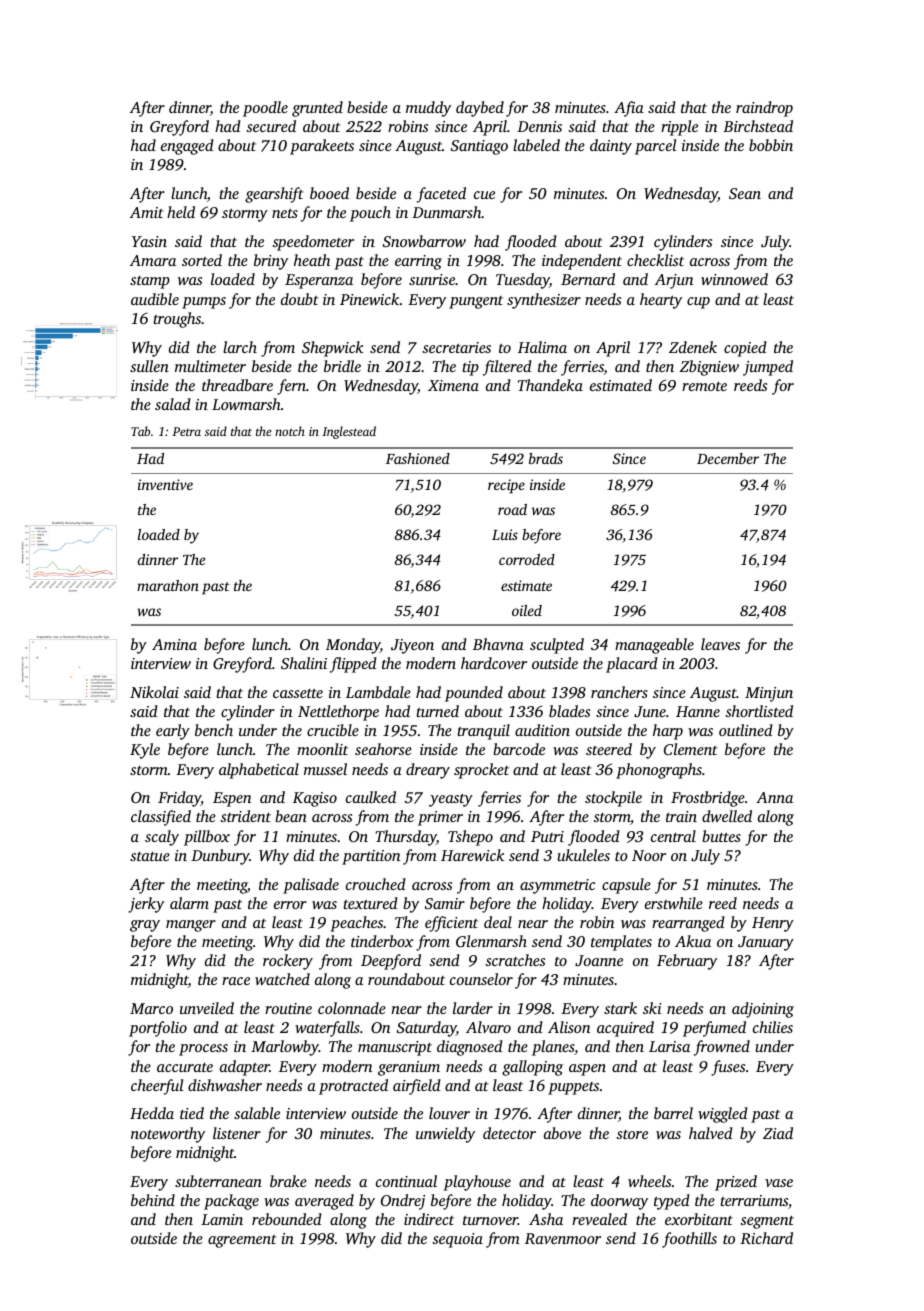 This page has height=1311, width=924. What do you see at coordinates (145, 926) in the page?
I see `gray` at bounding box center [145, 926].
